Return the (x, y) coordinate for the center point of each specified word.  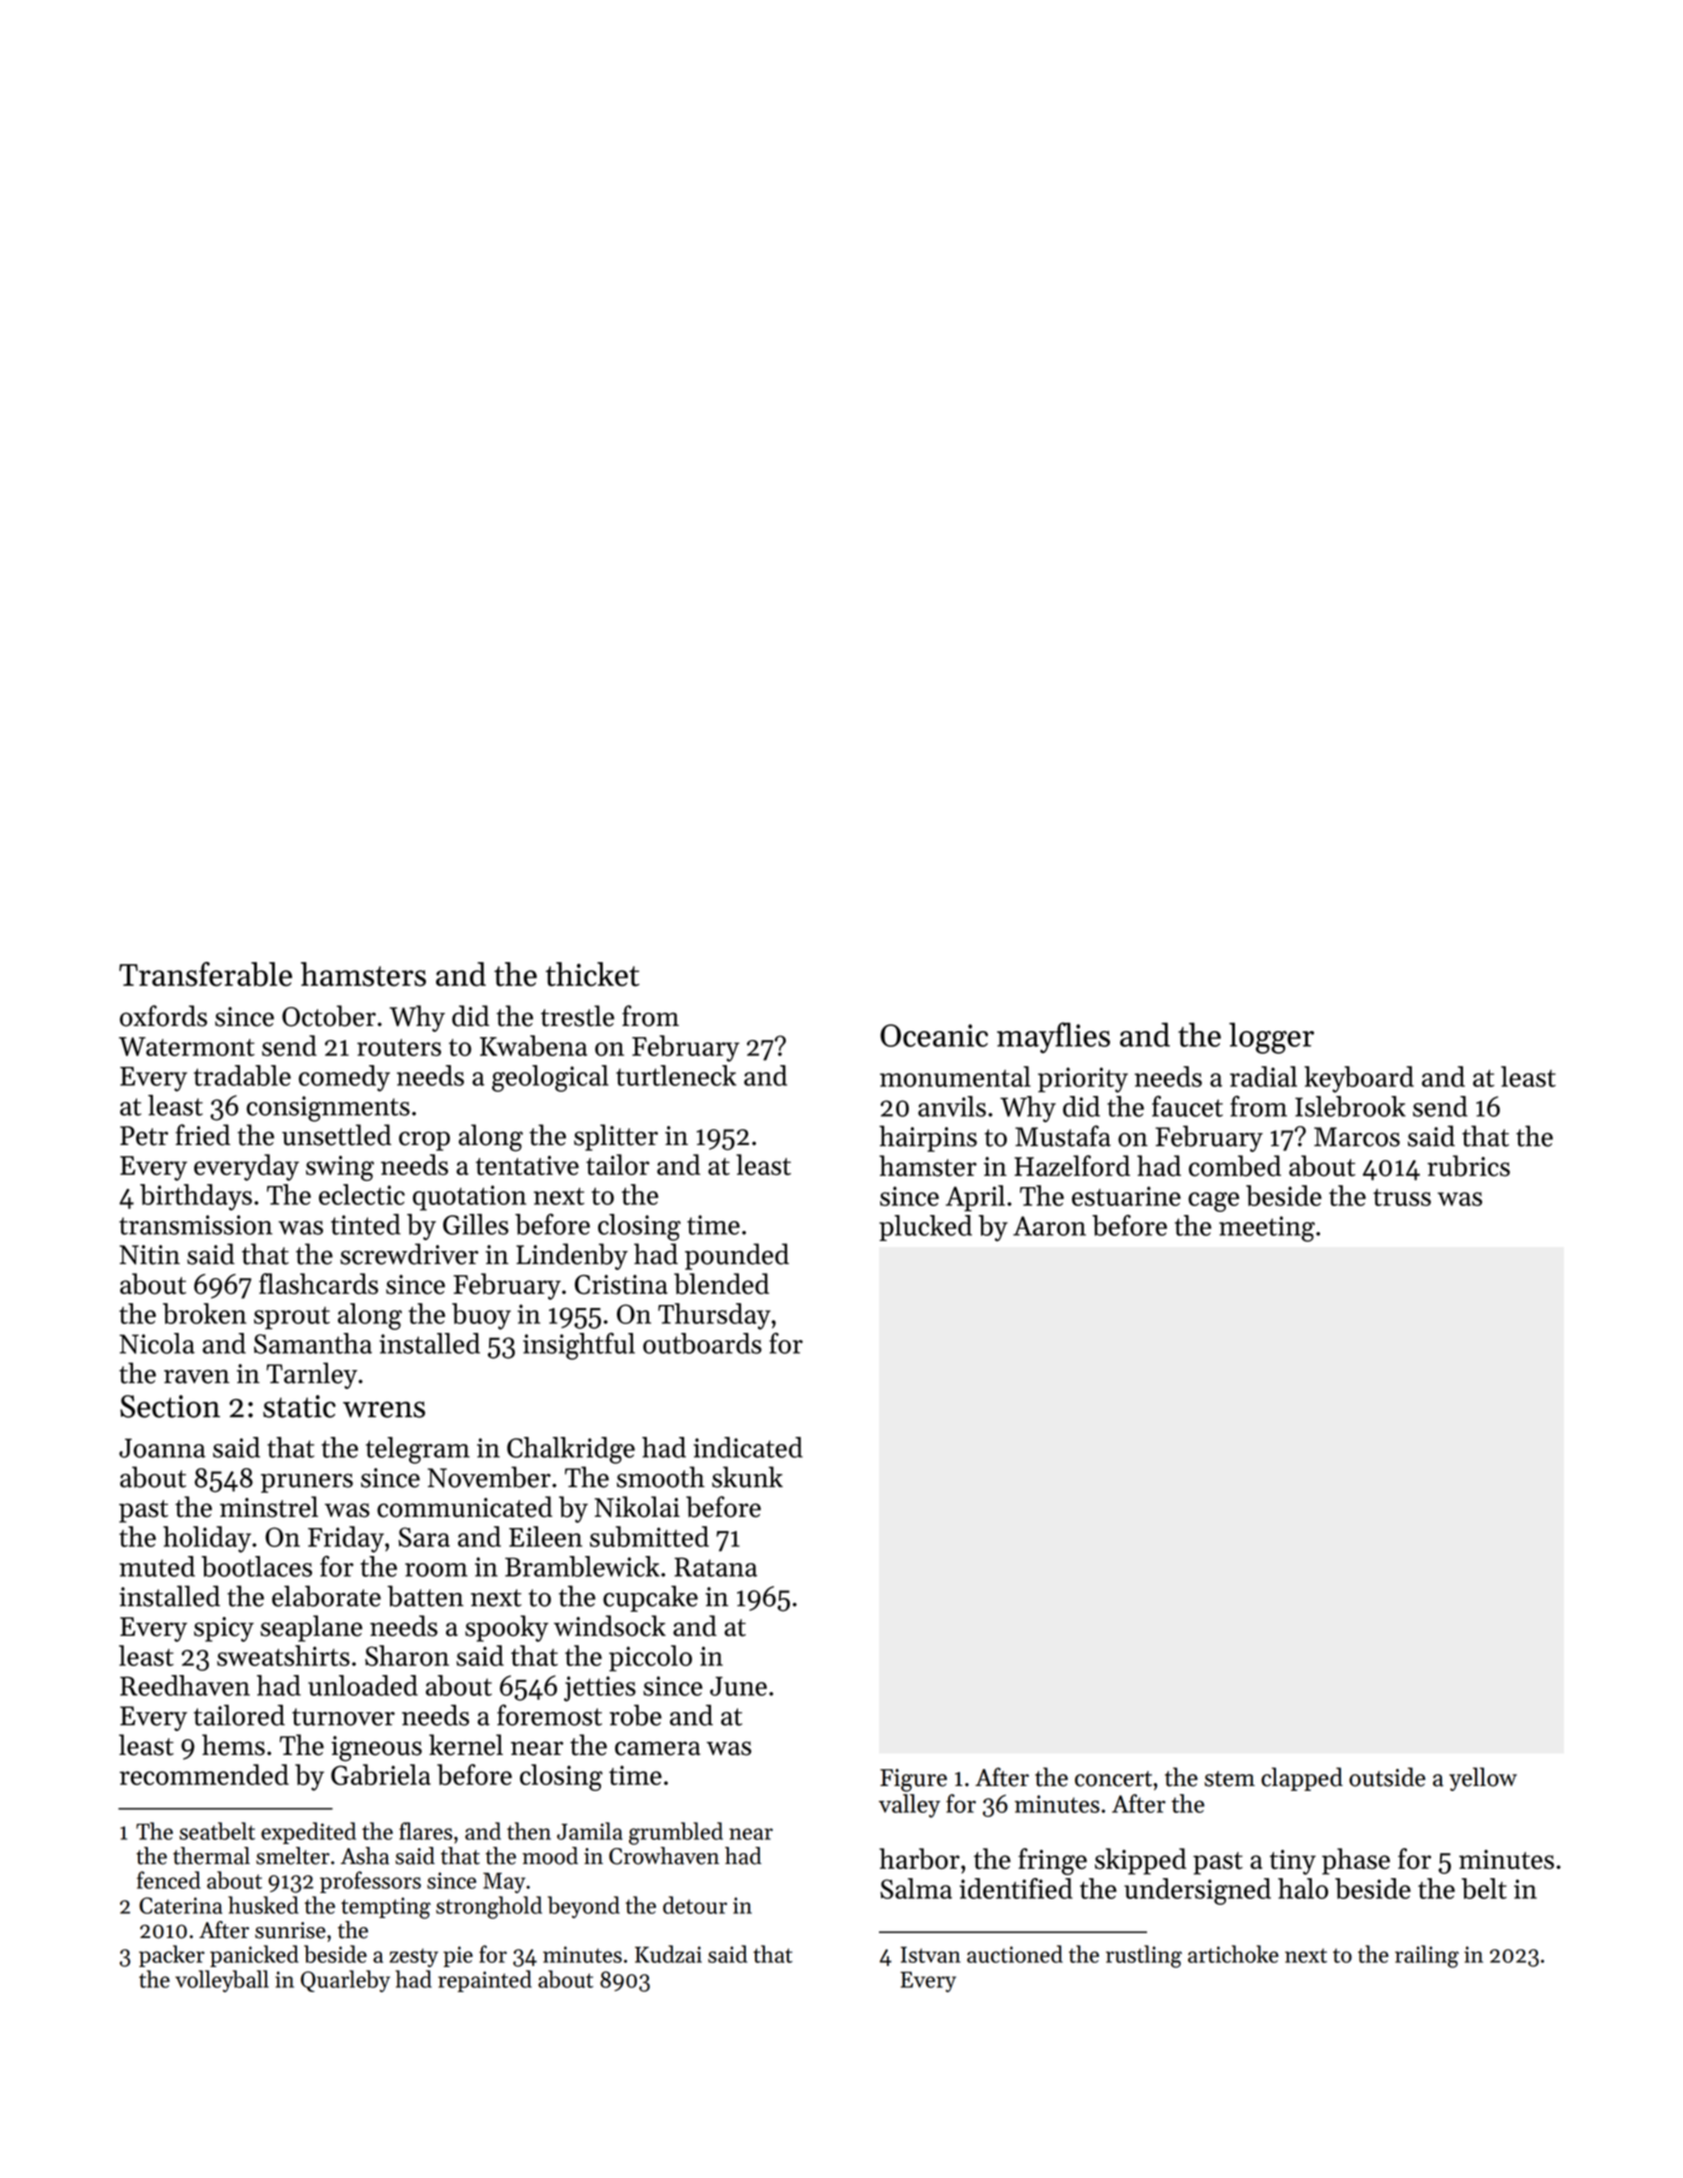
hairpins (928, 1138)
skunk (747, 1477)
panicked (254, 1956)
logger (1271, 1038)
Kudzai (668, 1954)
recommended (204, 1774)
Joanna (162, 1448)
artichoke (1233, 1954)
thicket (593, 974)
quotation (469, 1198)
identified (1016, 1888)
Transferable (205, 974)
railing (1427, 1956)
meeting (1267, 1229)
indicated (748, 1447)
